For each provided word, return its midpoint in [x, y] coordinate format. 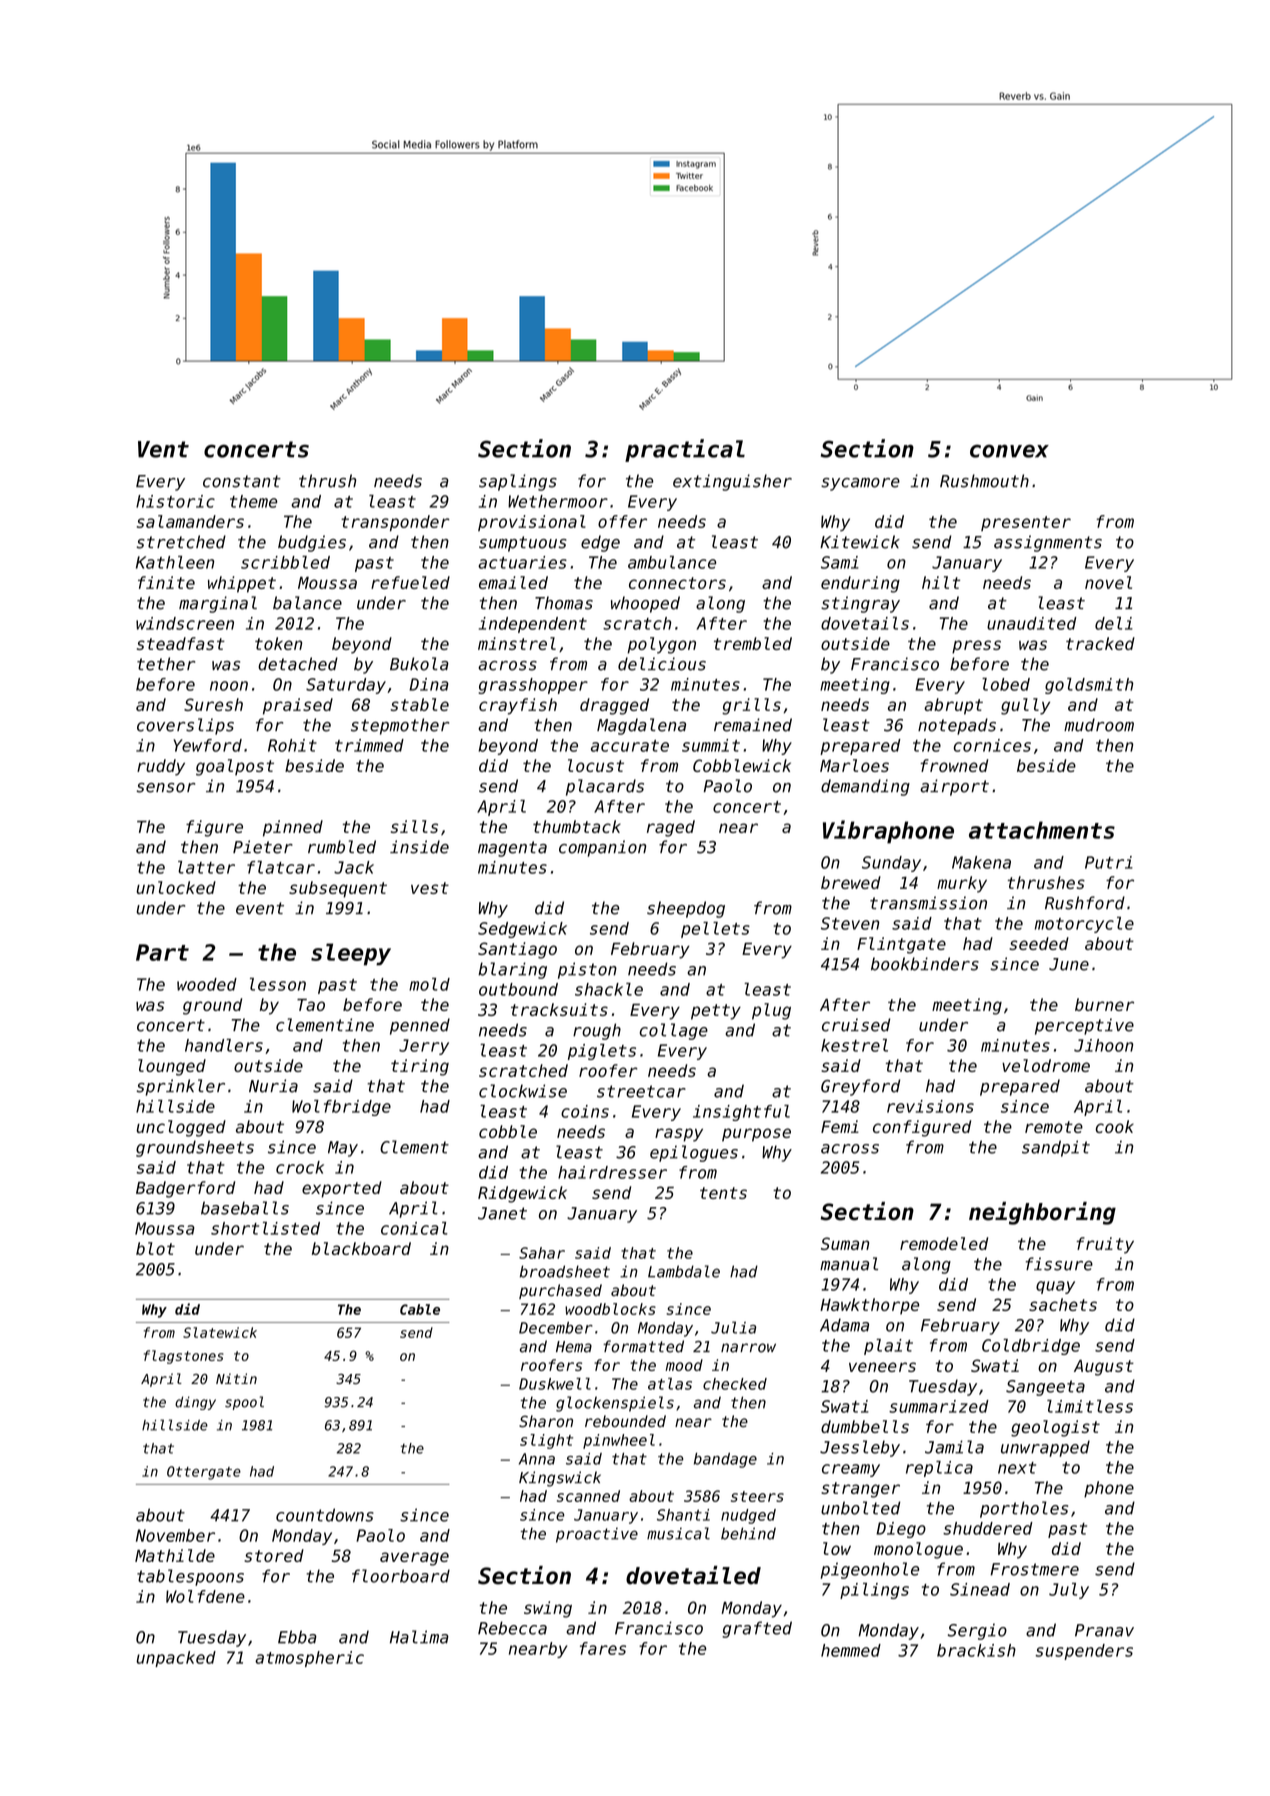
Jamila [954, 1447]
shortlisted [265, 1228]
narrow [748, 1348]
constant [242, 481]
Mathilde [175, 1555]
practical [685, 450]
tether [166, 664]
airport [954, 787]
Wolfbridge [341, 1108]
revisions [930, 1106]
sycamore [860, 484]
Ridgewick [522, 1194]
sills [414, 826]
